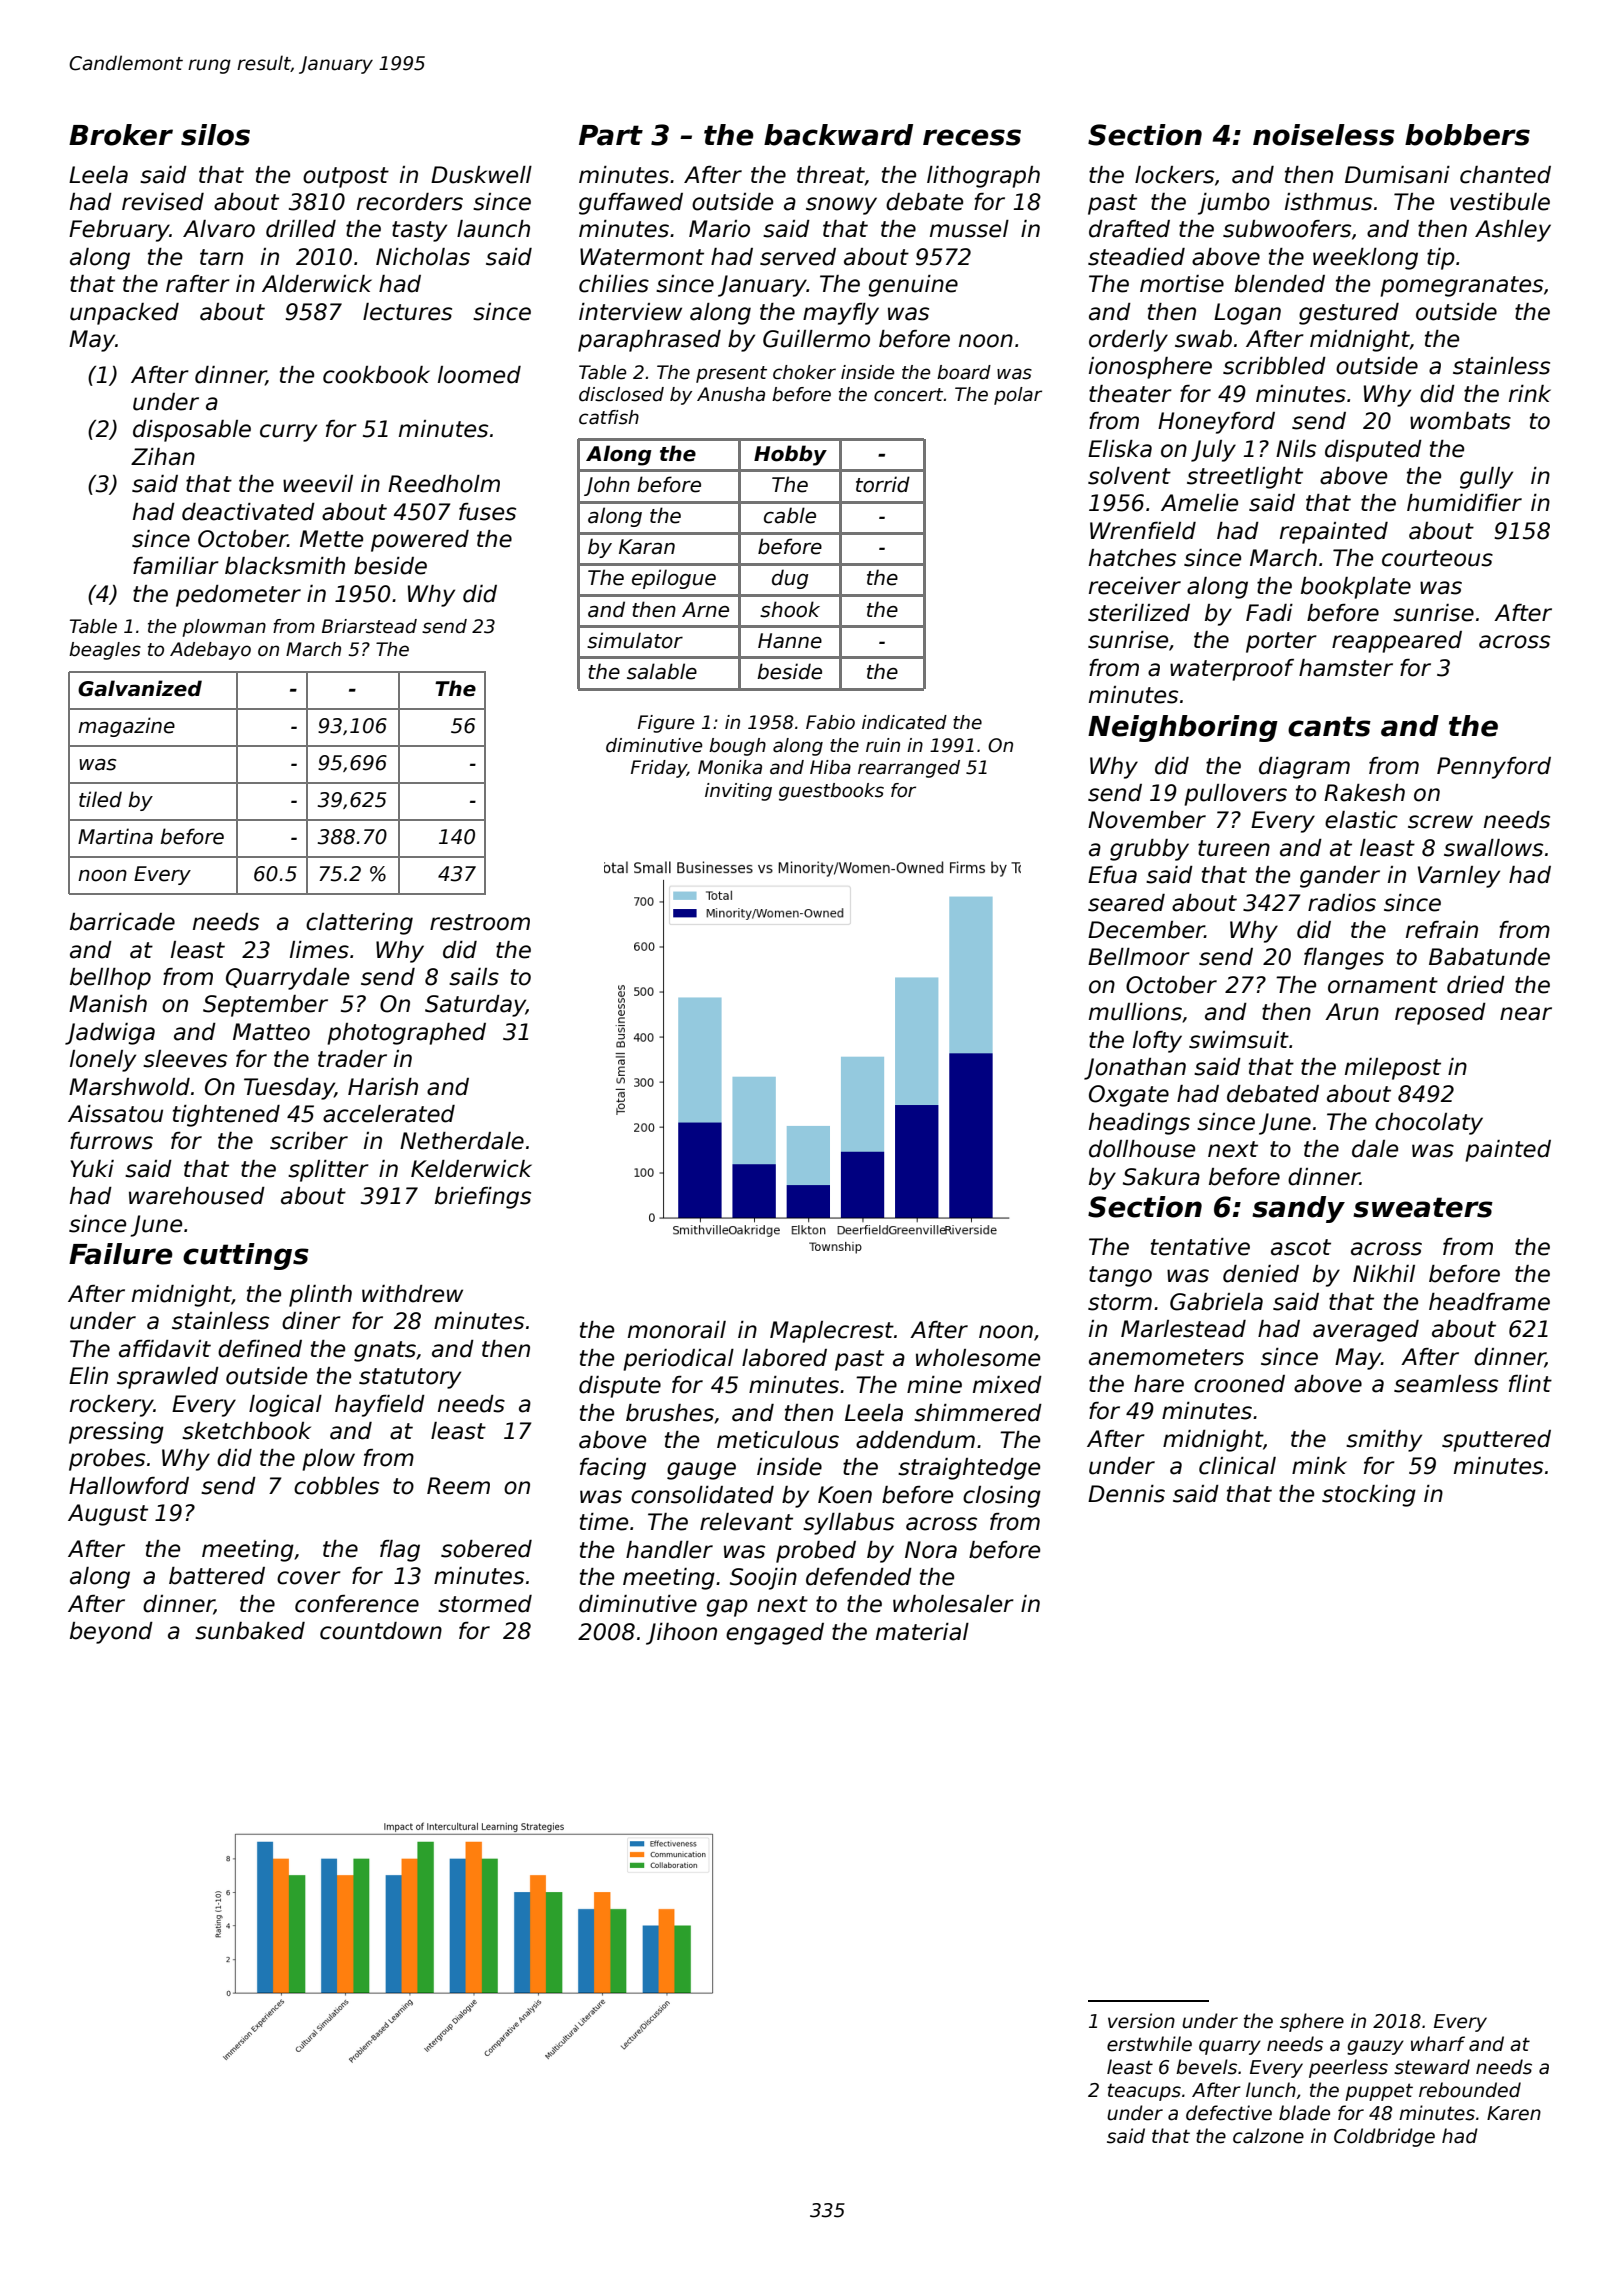 Image resolution: width=1620 pixels, height=2292 pixels. What do you see at coordinates (831, 792) in the screenshot?
I see `guestbooks` at bounding box center [831, 792].
